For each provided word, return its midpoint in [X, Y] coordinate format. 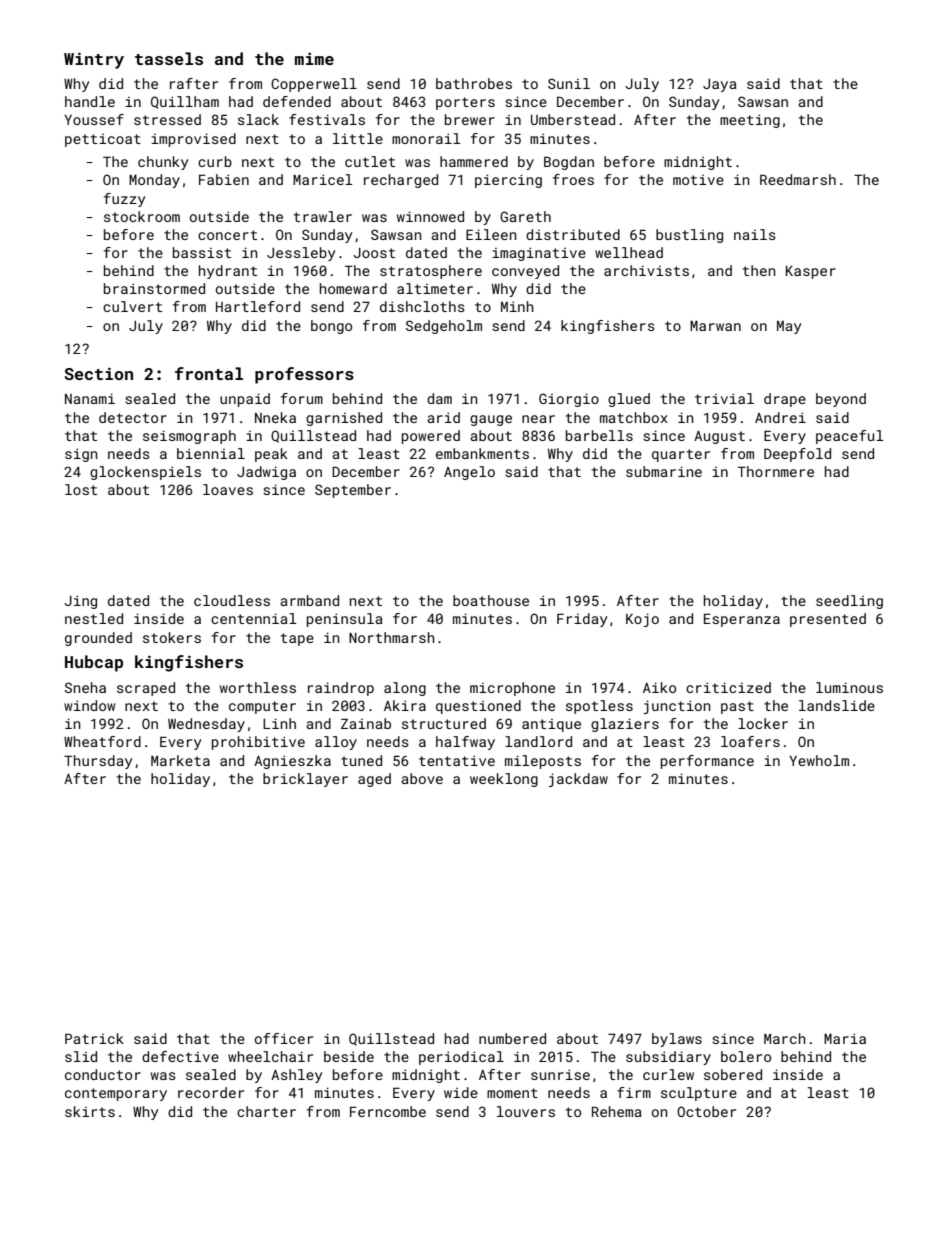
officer [284, 1038]
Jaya [719, 85]
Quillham [185, 102]
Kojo [642, 620]
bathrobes [474, 83]
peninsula [344, 620]
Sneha [85, 687]
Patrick [94, 1038]
